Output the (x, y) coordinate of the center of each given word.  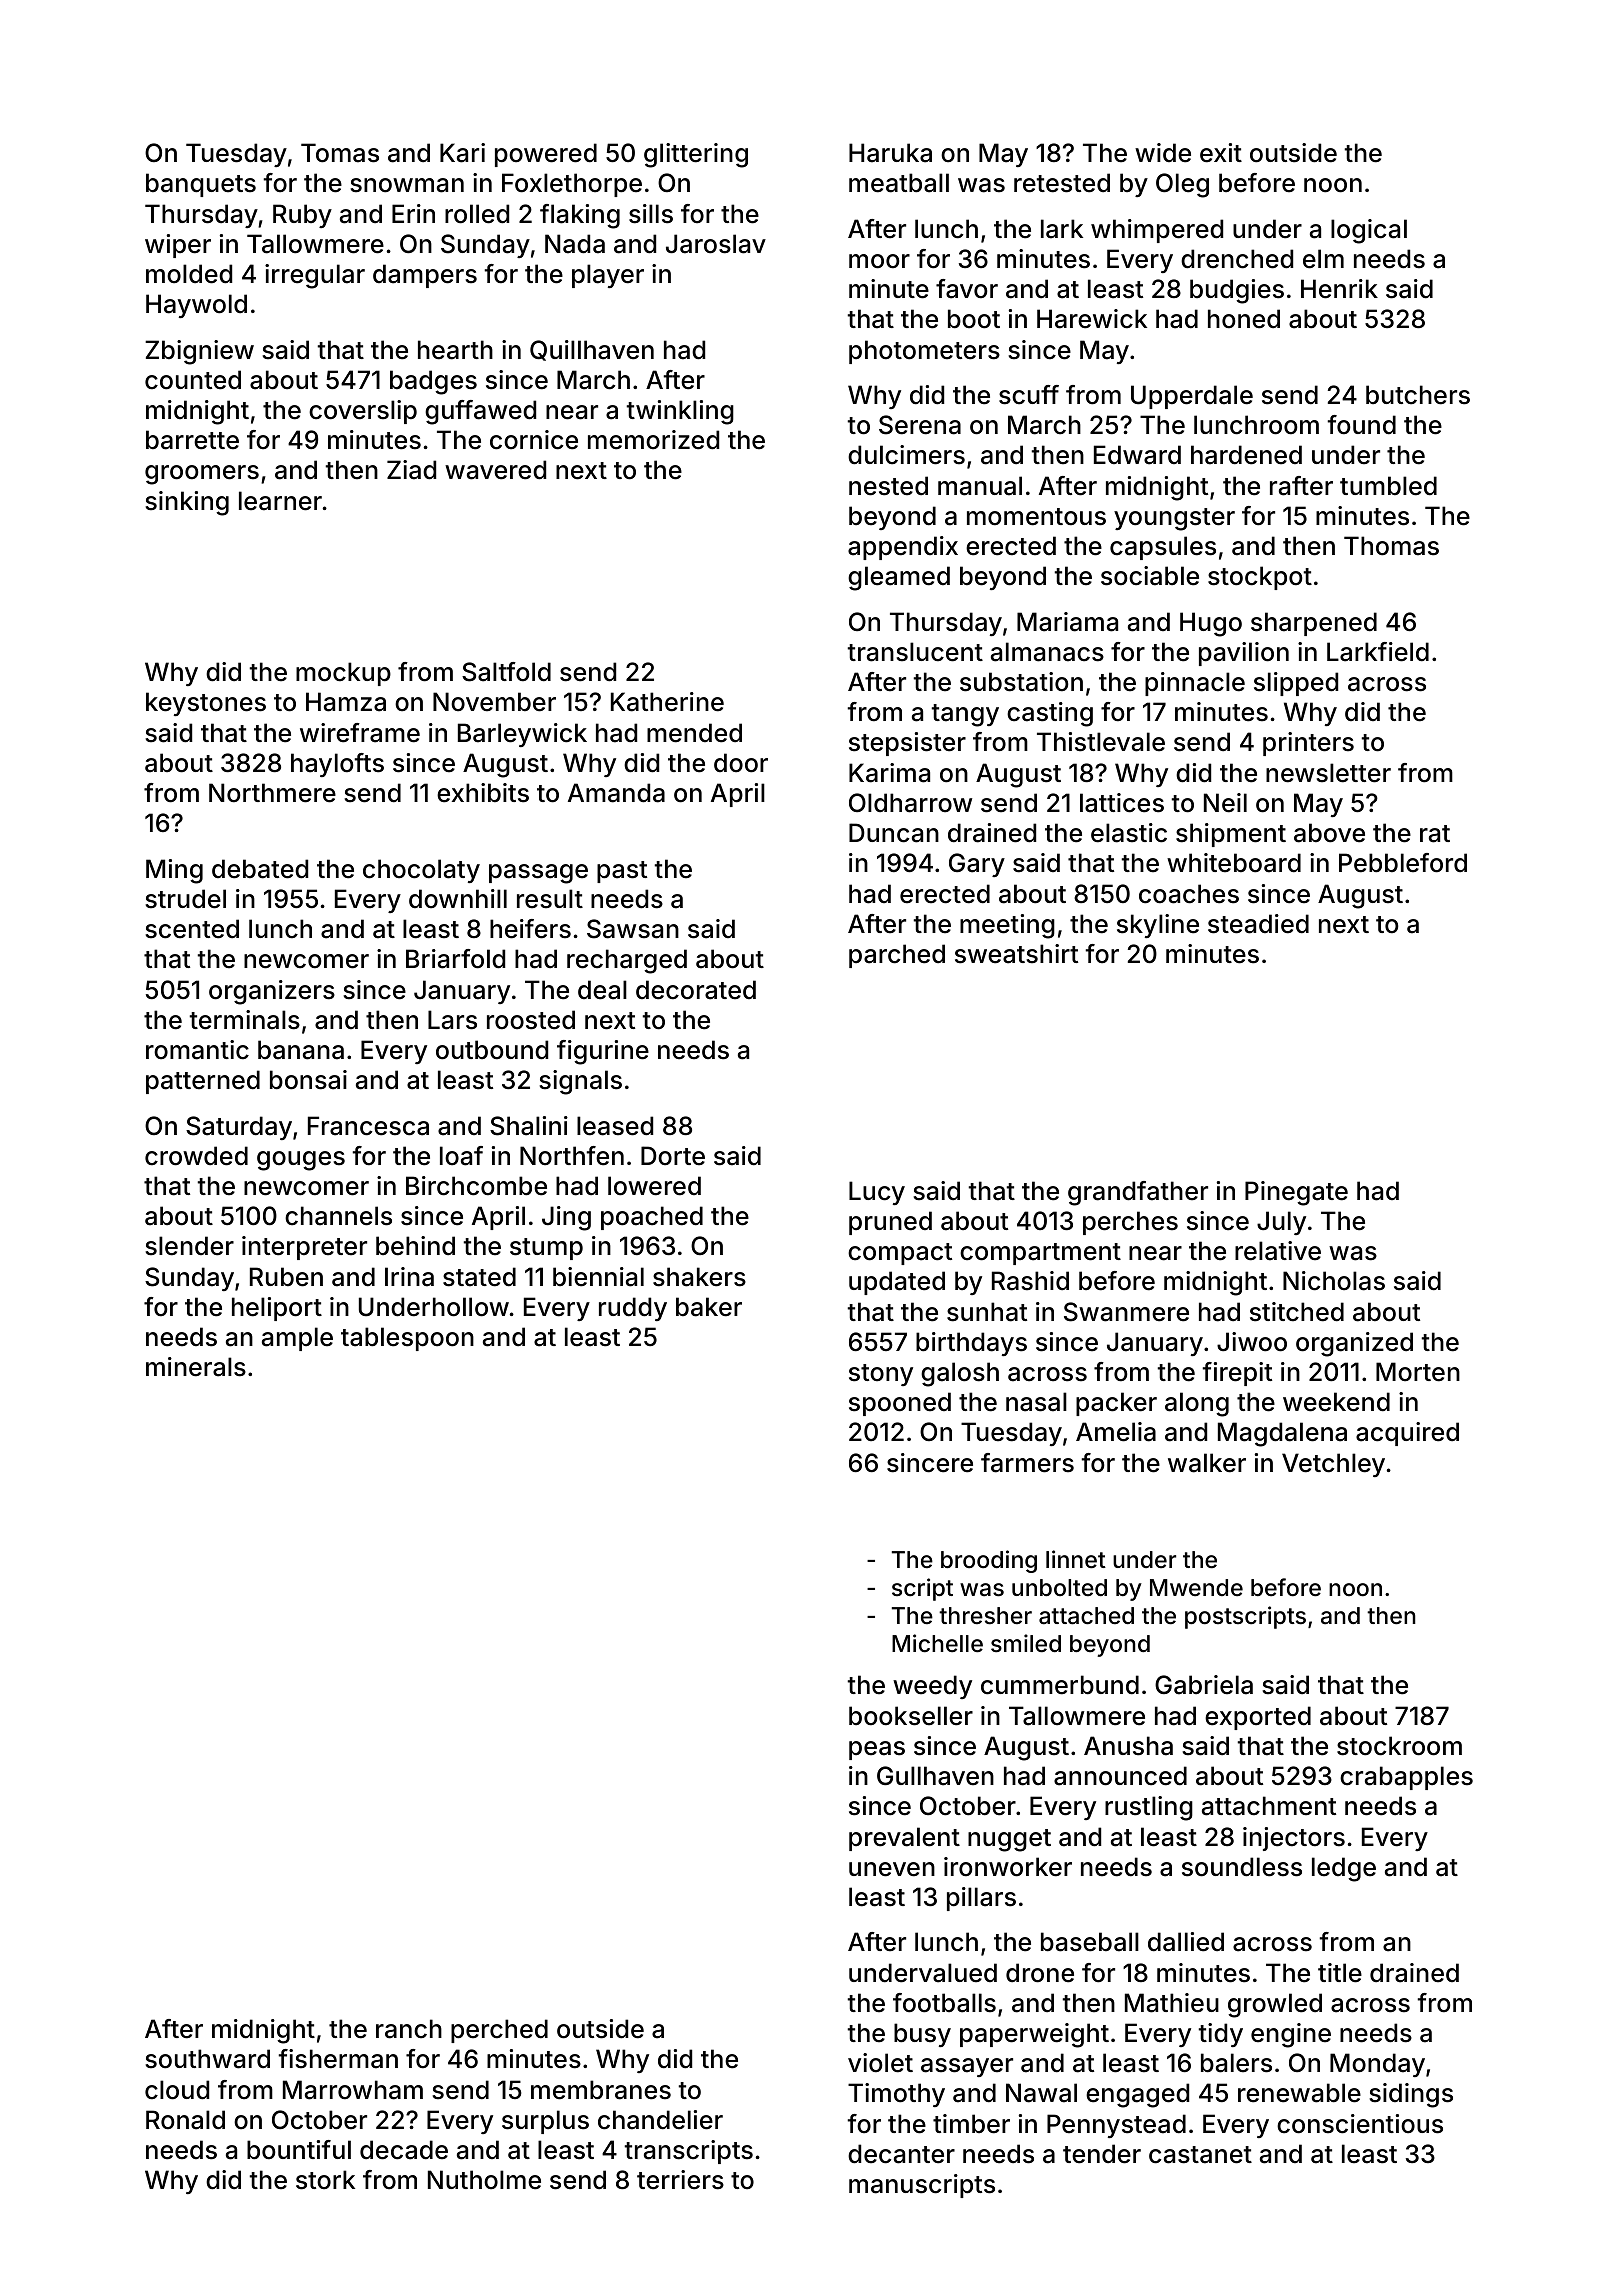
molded (189, 274)
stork (325, 2180)
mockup (343, 674)
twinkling (680, 412)
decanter (901, 2154)
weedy (932, 1687)
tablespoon (407, 1339)
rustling (1149, 1808)
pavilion (1244, 654)
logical (1369, 231)
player (608, 276)
